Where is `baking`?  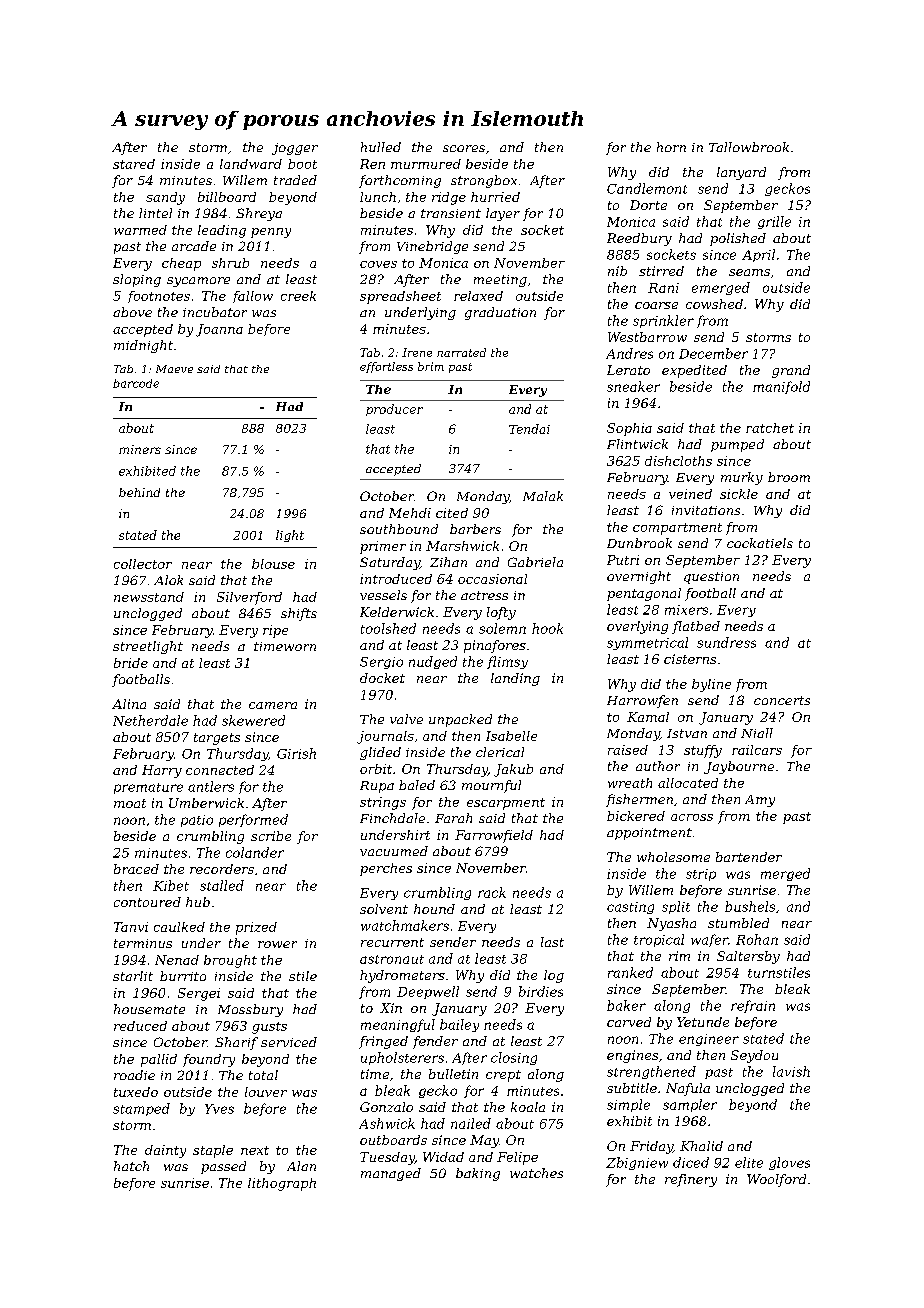
baking is located at coordinates (478, 1174).
